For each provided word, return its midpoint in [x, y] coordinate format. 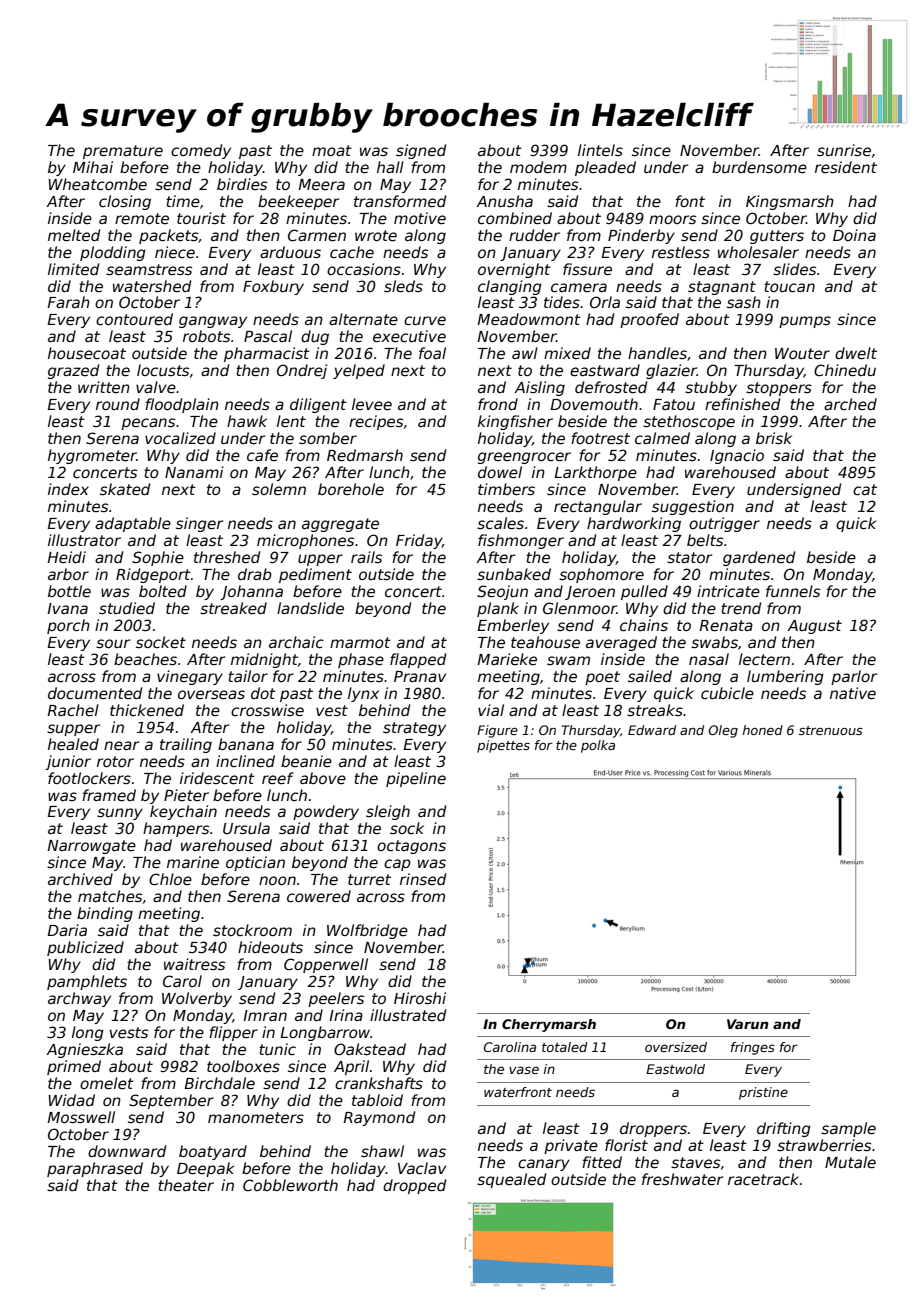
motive [420, 218]
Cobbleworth [290, 1185]
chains [644, 625]
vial [491, 710]
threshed [227, 557]
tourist [201, 218]
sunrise [844, 150]
